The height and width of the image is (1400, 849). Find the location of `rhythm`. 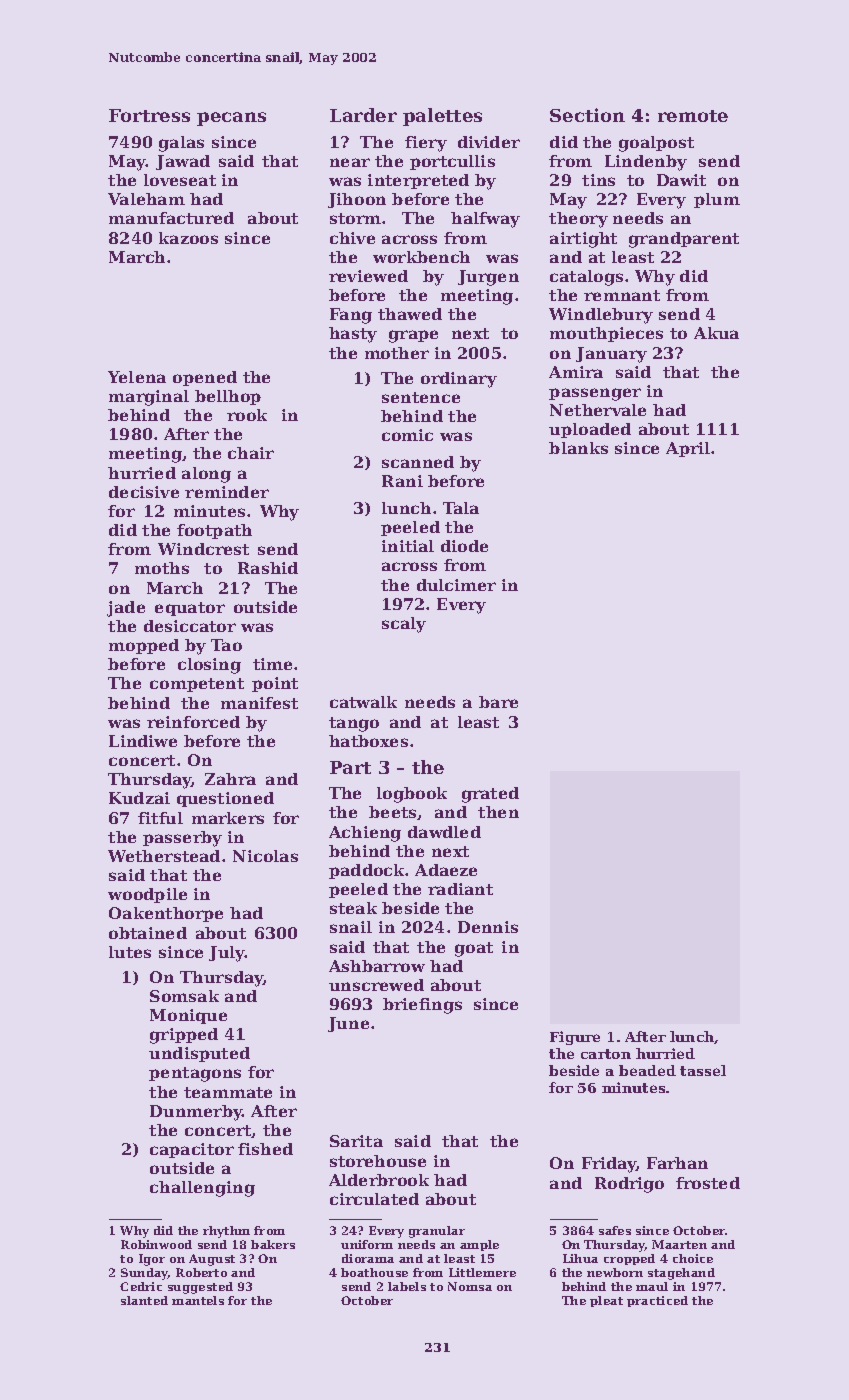

rhythm is located at coordinates (226, 1232).
